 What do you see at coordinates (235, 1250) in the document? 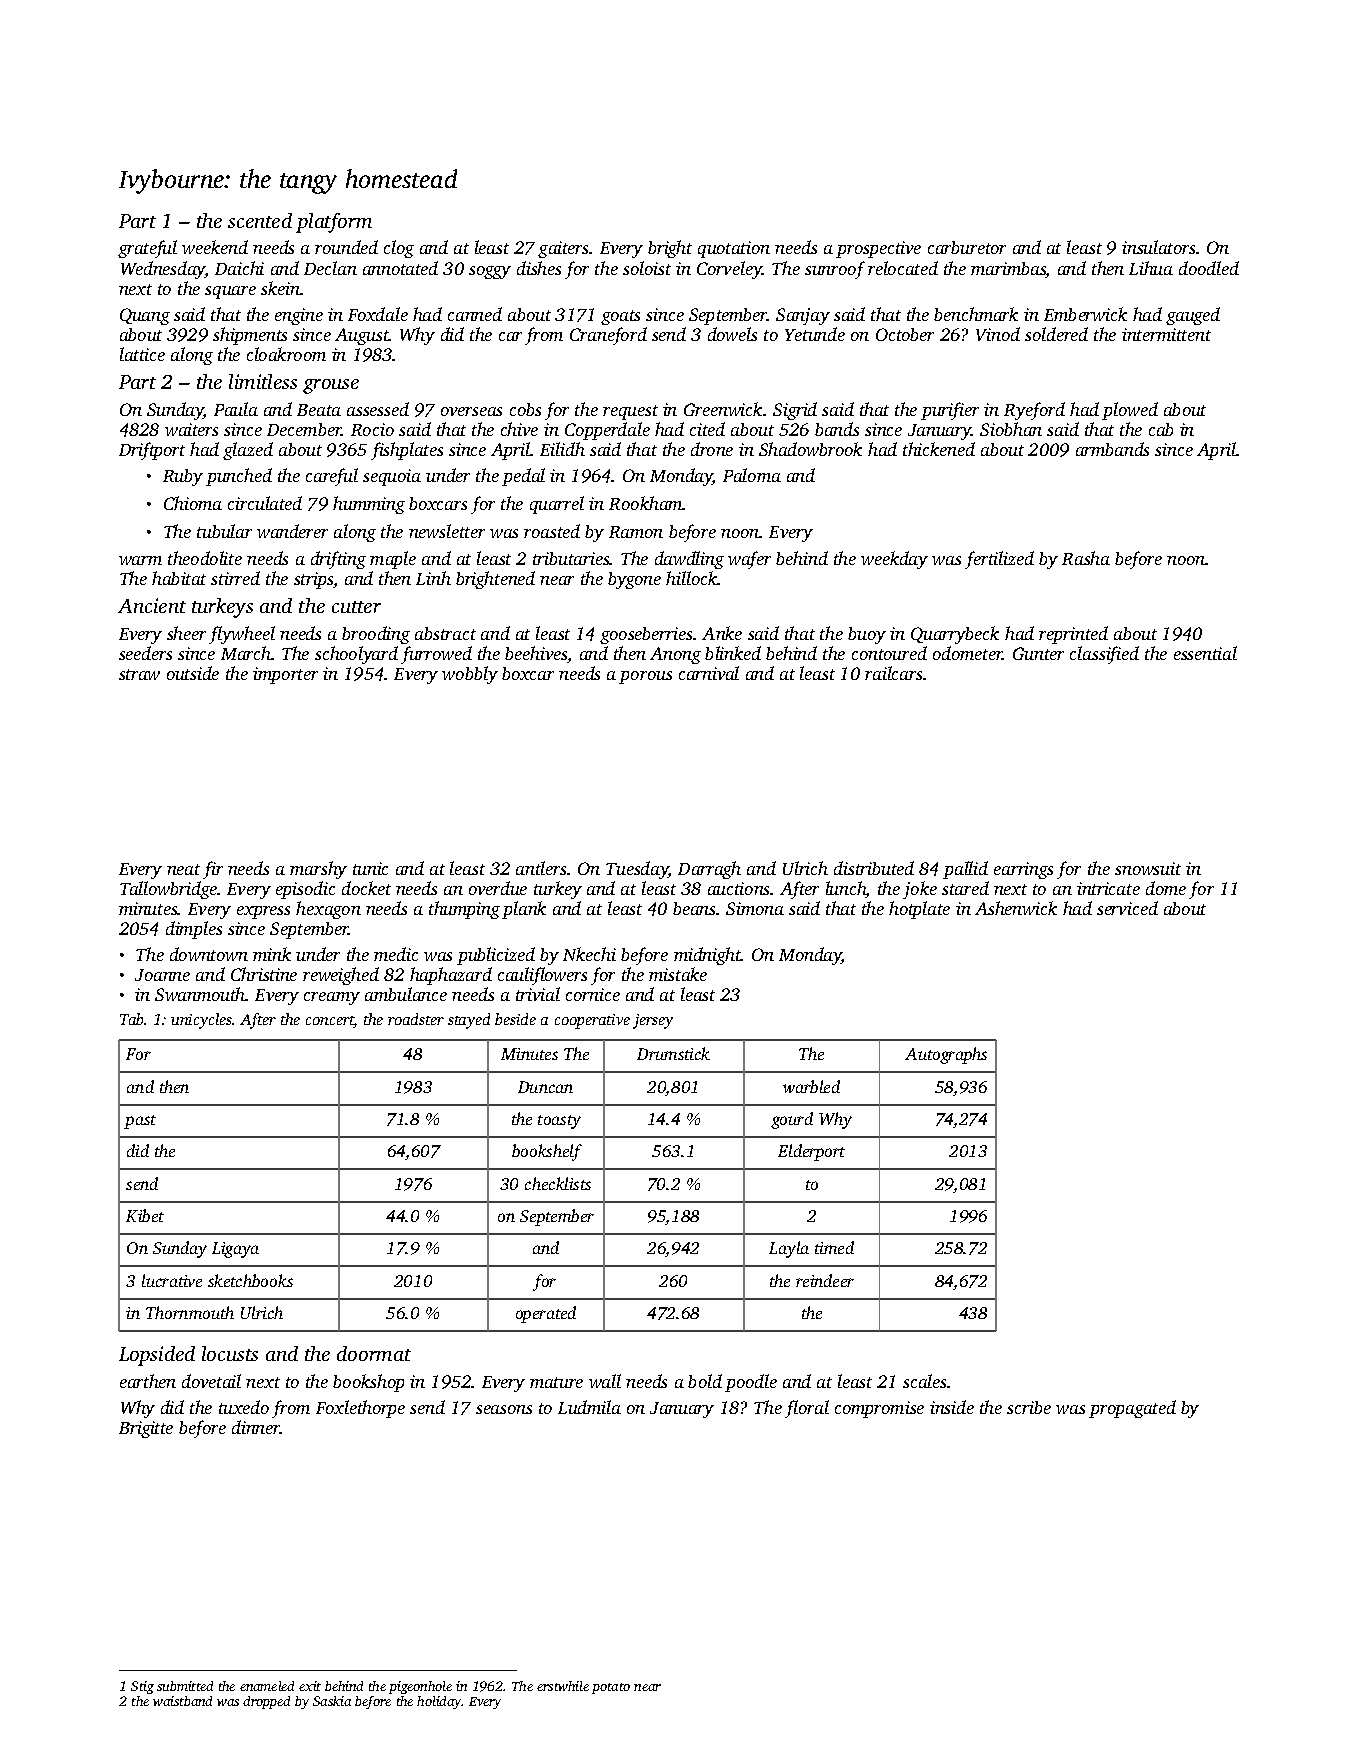
I see `Ligaya` at bounding box center [235, 1250].
